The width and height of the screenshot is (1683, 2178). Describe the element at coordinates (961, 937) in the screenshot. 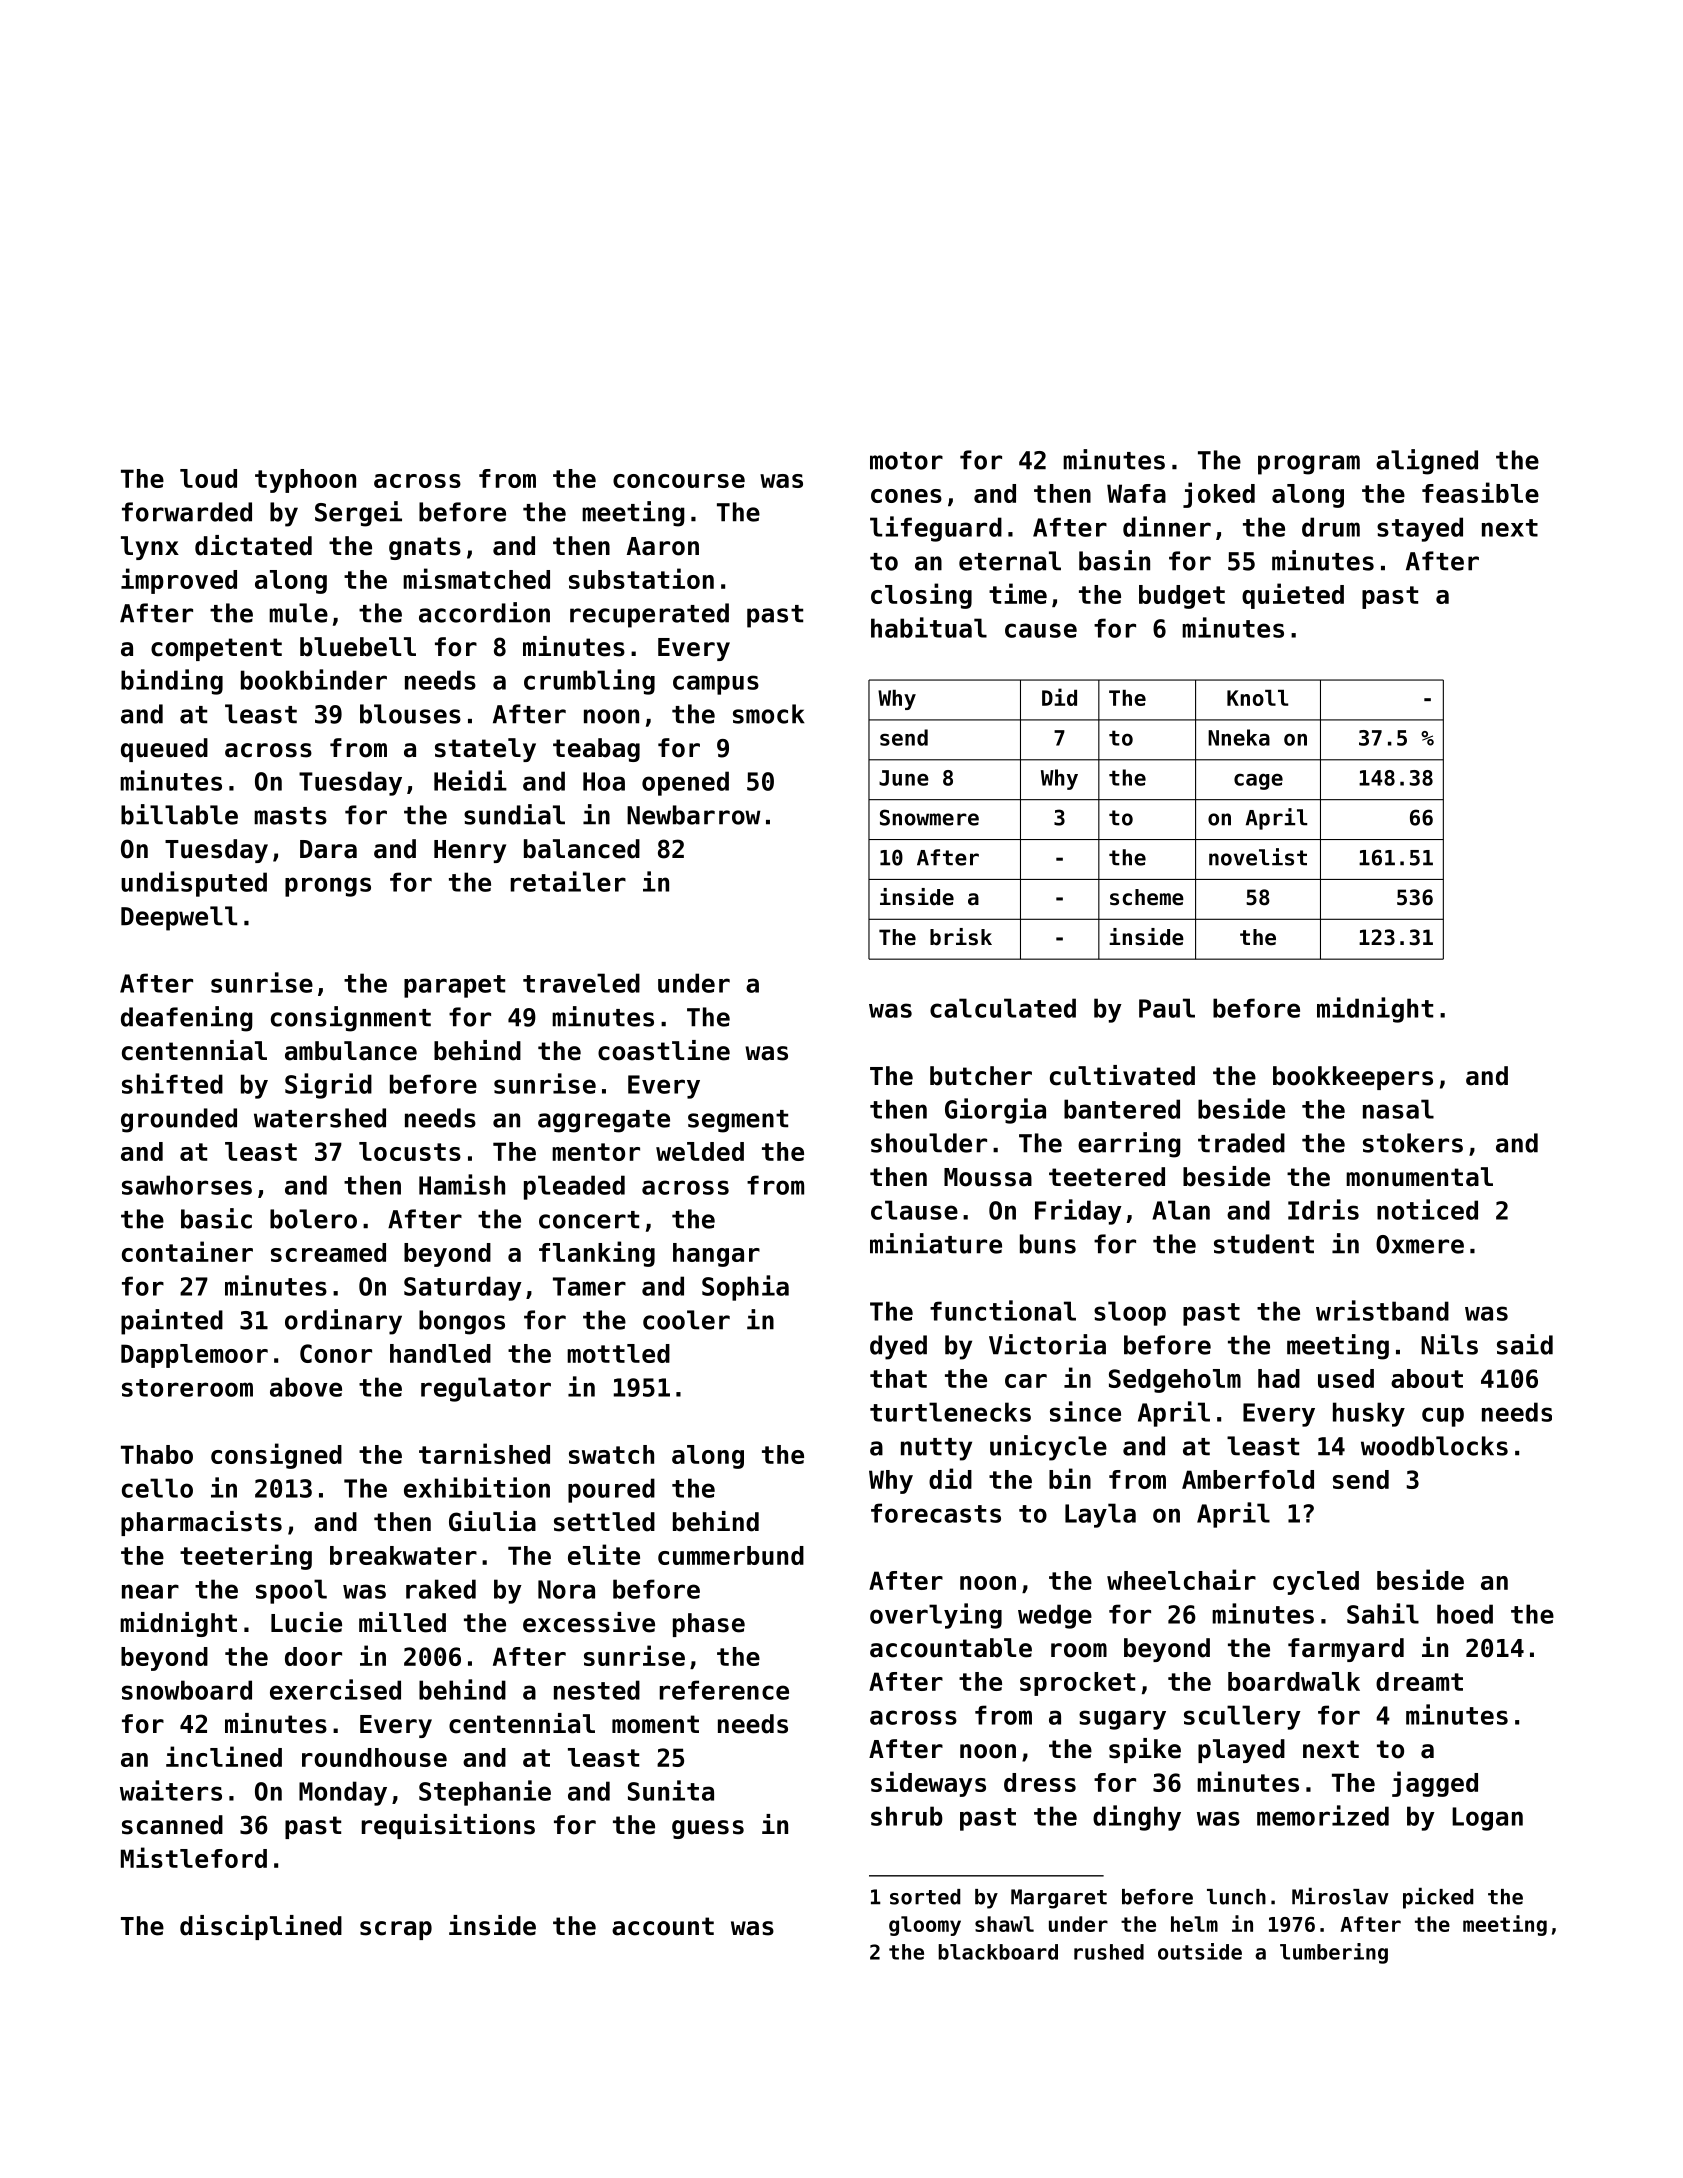

I see `brisk` at that location.
